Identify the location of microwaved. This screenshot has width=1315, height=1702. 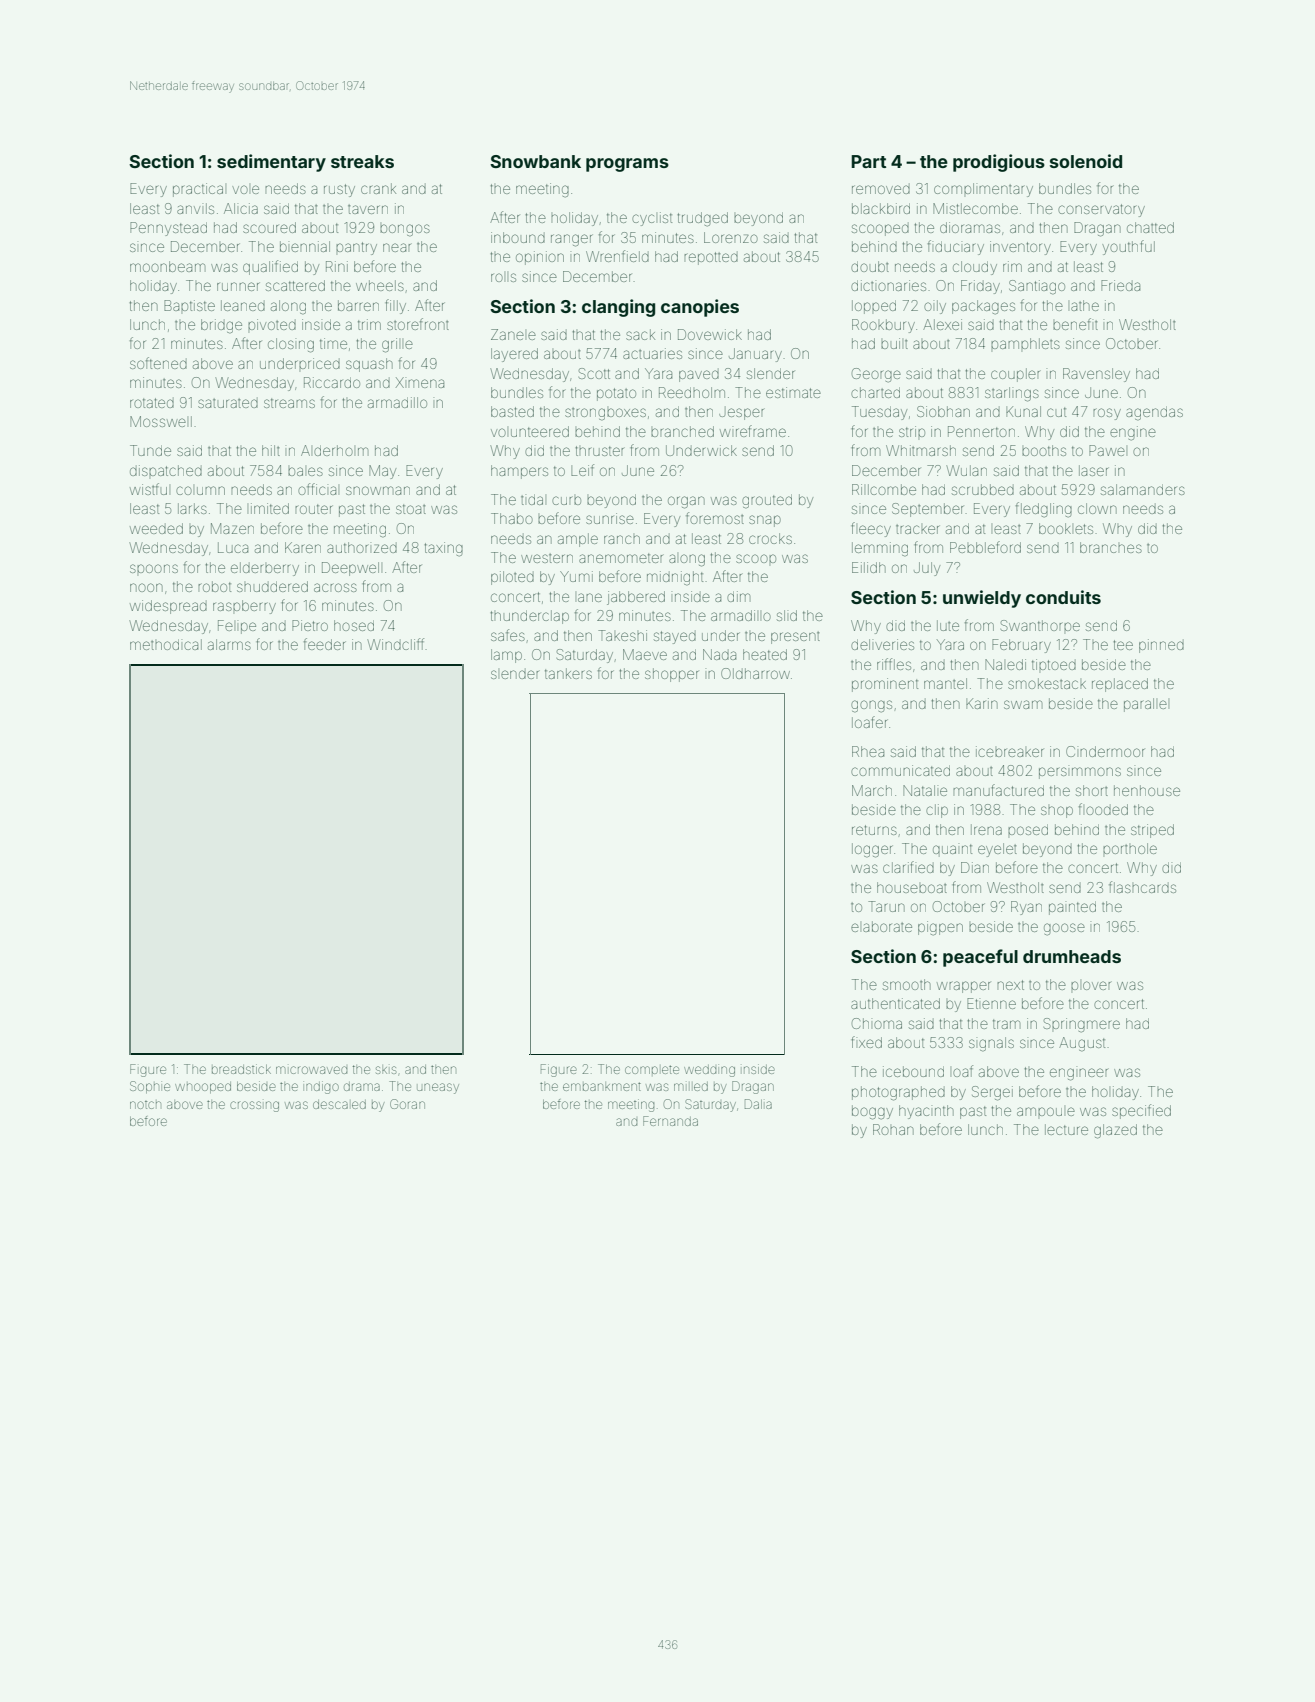
(311, 1070).
